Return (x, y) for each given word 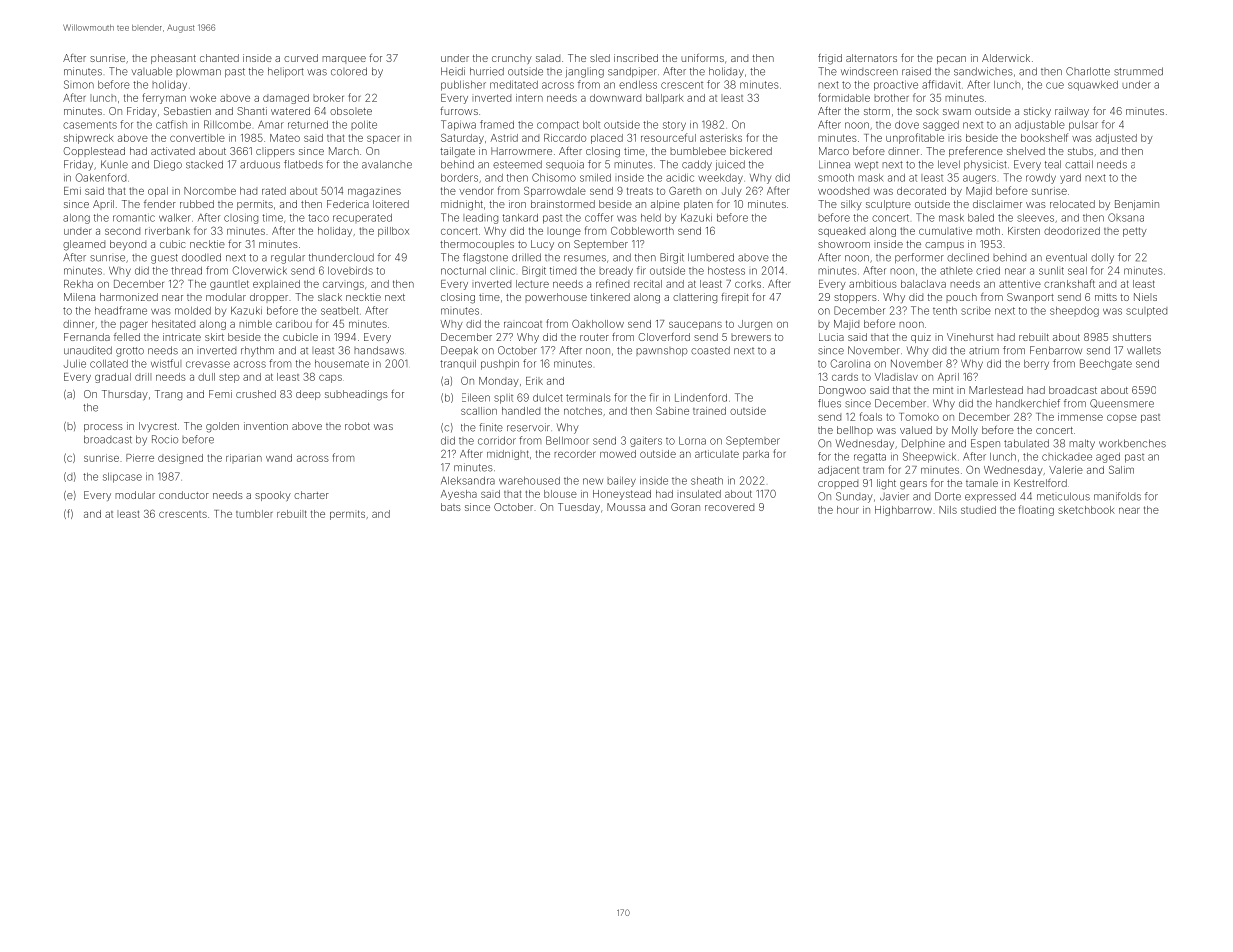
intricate (182, 337)
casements (90, 125)
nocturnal (463, 271)
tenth (945, 311)
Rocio (165, 439)
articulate (717, 454)
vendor (476, 191)
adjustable (1040, 126)
